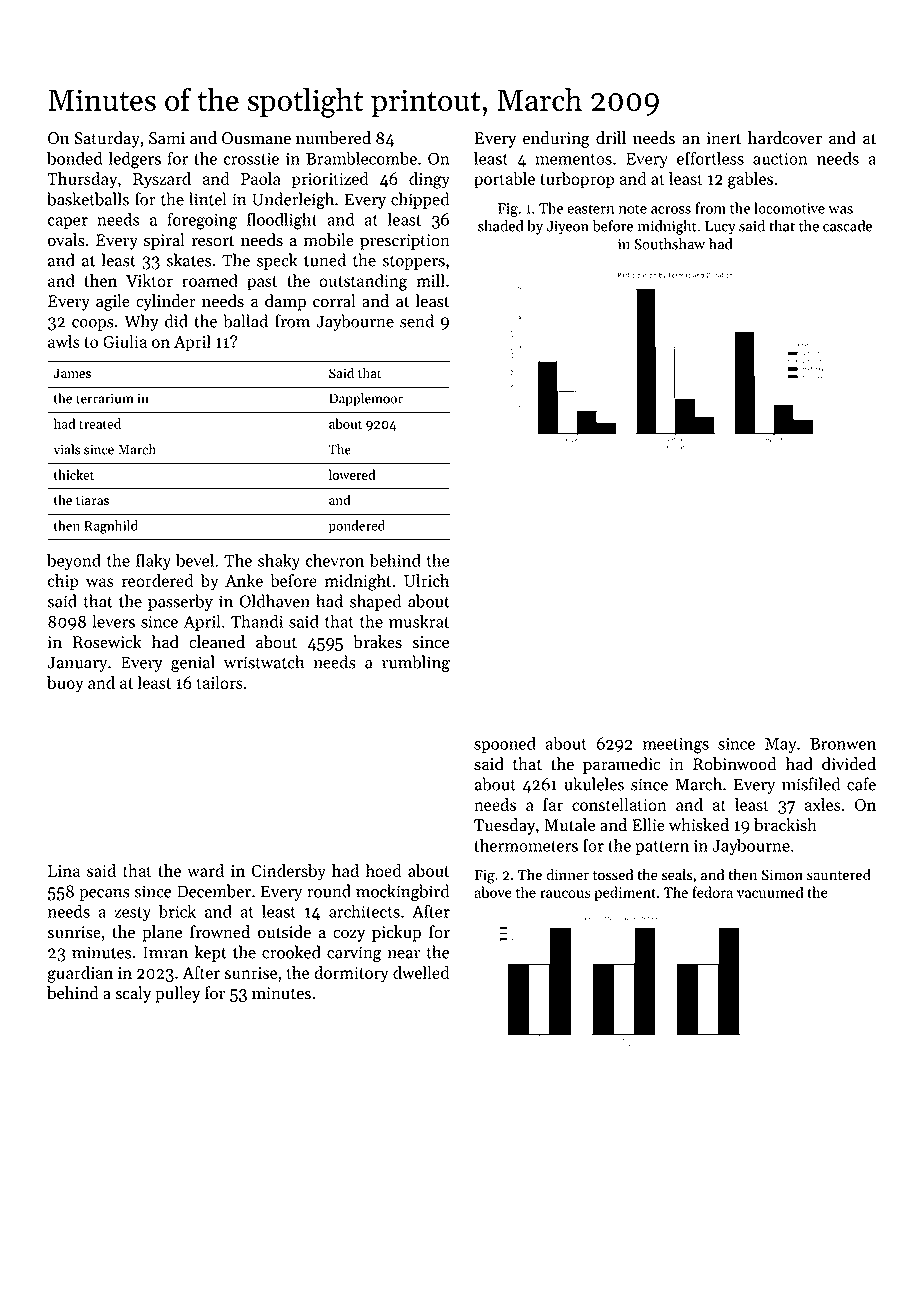 This page has height=1314, width=924. What do you see at coordinates (847, 226) in the page?
I see `cascade` at bounding box center [847, 226].
